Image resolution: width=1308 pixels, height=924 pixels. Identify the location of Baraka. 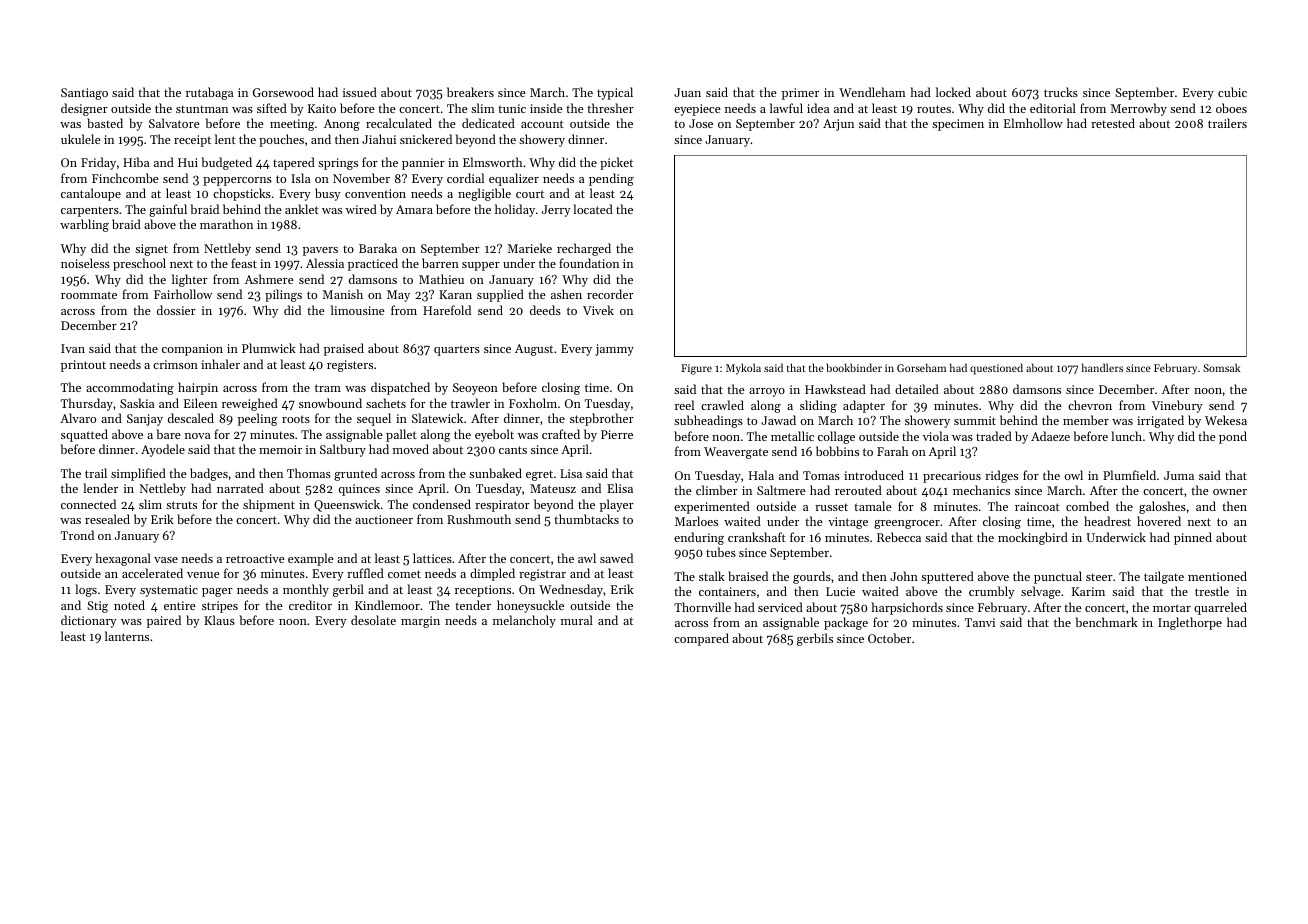
(378, 248).
